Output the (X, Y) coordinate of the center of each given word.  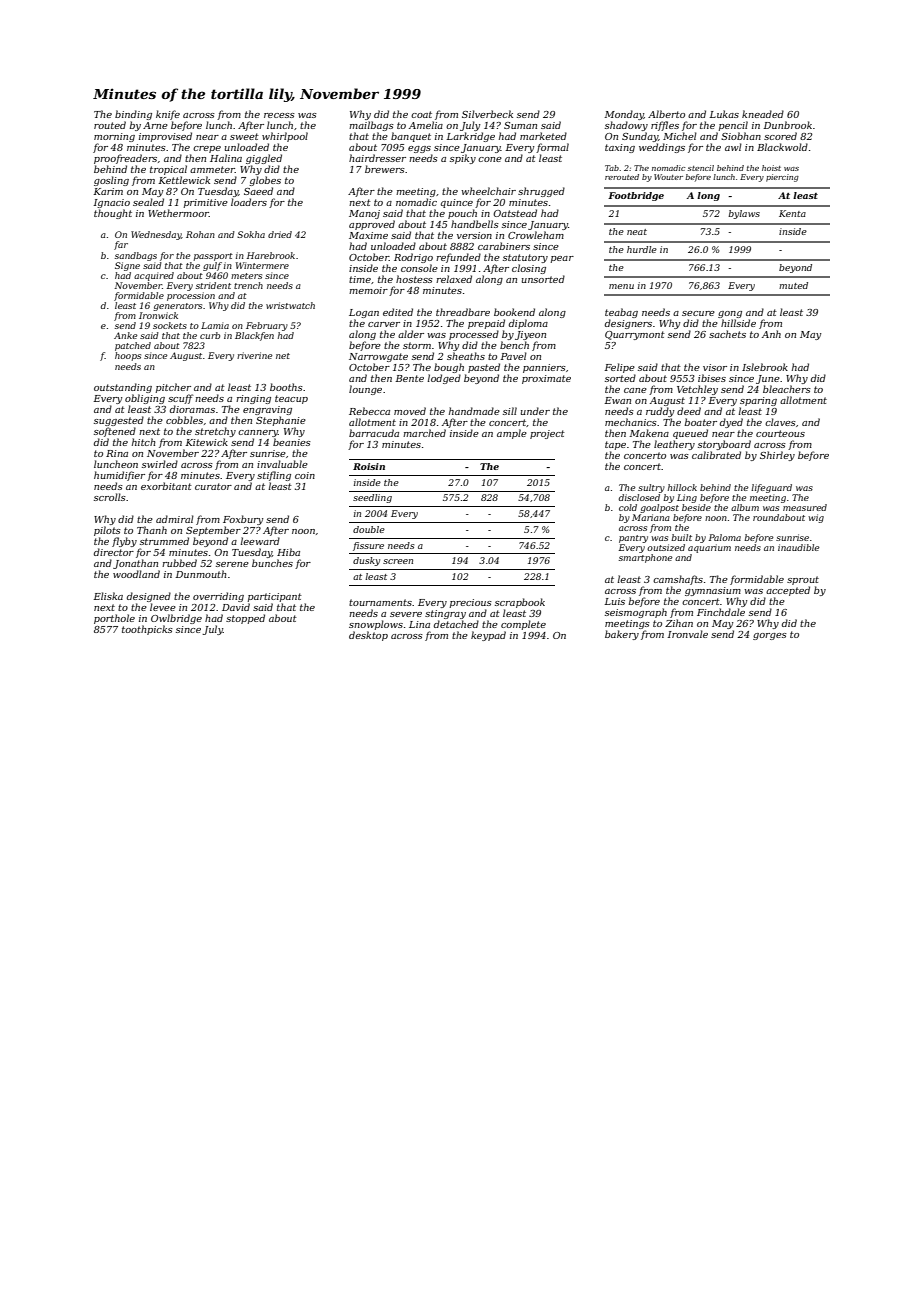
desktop (368, 636)
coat (421, 114)
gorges (770, 636)
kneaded (763, 114)
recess (279, 115)
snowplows (376, 625)
